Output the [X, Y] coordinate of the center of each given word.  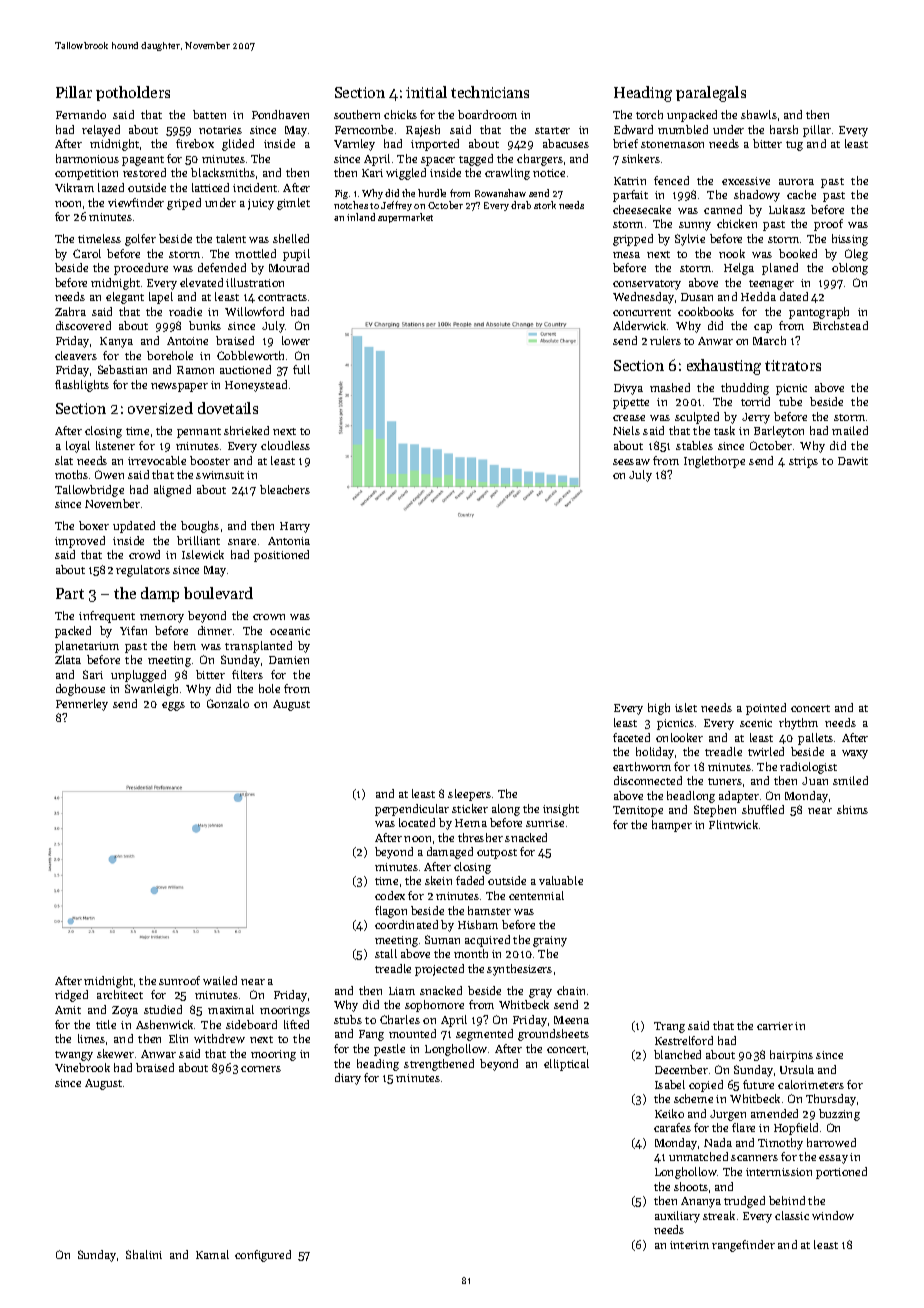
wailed [220, 980]
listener [115, 445]
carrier [775, 1026]
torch [649, 114]
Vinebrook [82, 1067]
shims [852, 809]
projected [439, 970]
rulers [665, 340]
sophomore [434, 1006]
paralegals [711, 94]
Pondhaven [280, 114]
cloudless [285, 445]
